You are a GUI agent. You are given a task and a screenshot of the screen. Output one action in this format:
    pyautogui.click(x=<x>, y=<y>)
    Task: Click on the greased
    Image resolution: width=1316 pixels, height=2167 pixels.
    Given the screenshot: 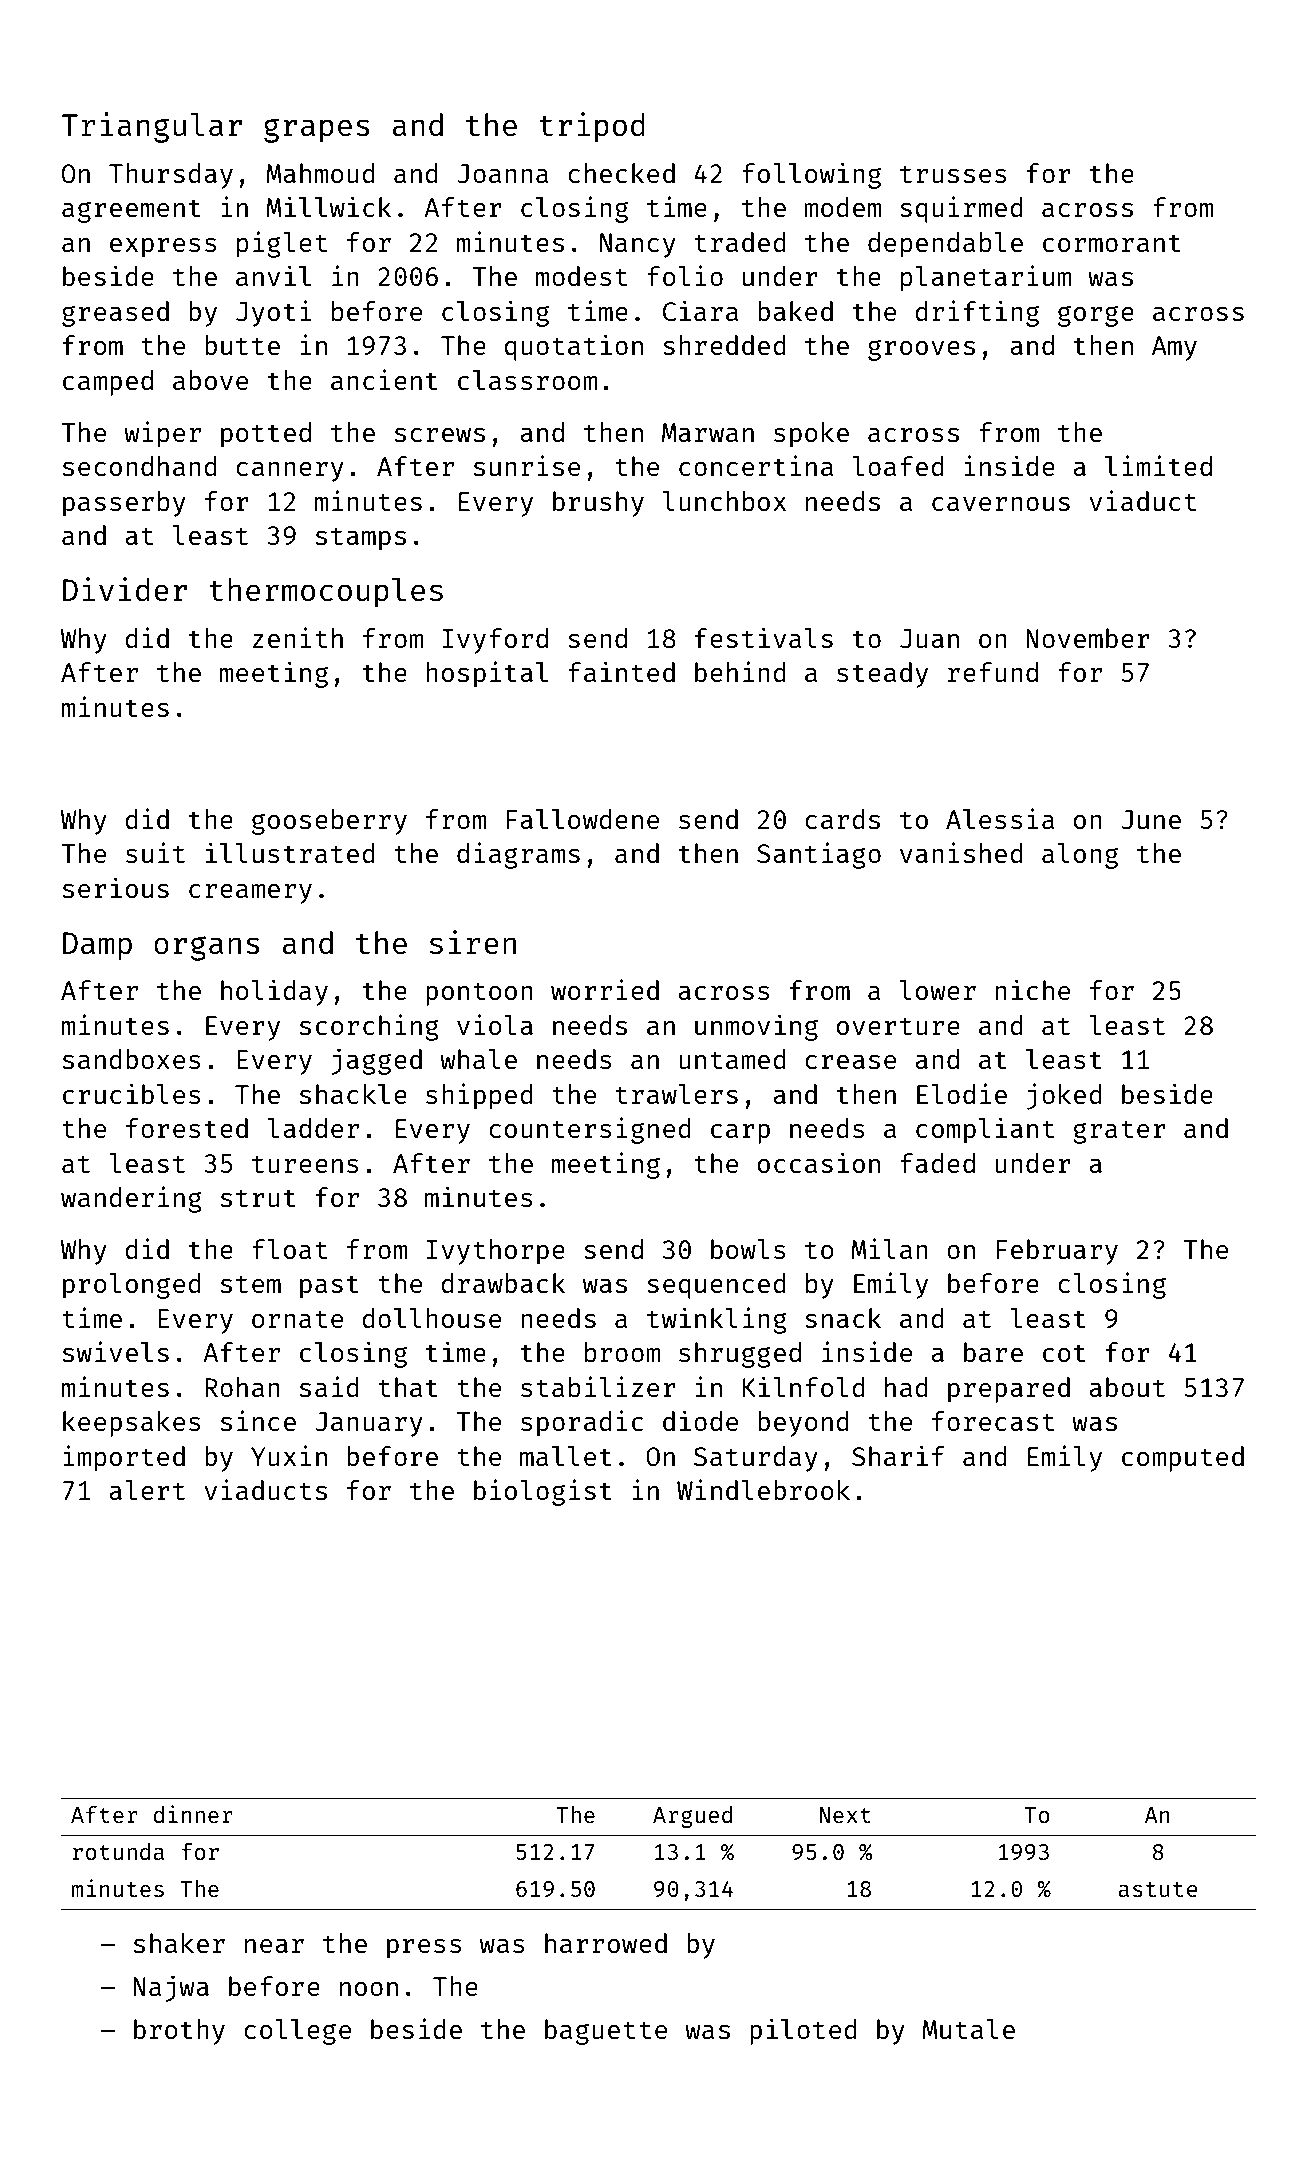 What is the action you would take?
    pyautogui.click(x=115, y=314)
